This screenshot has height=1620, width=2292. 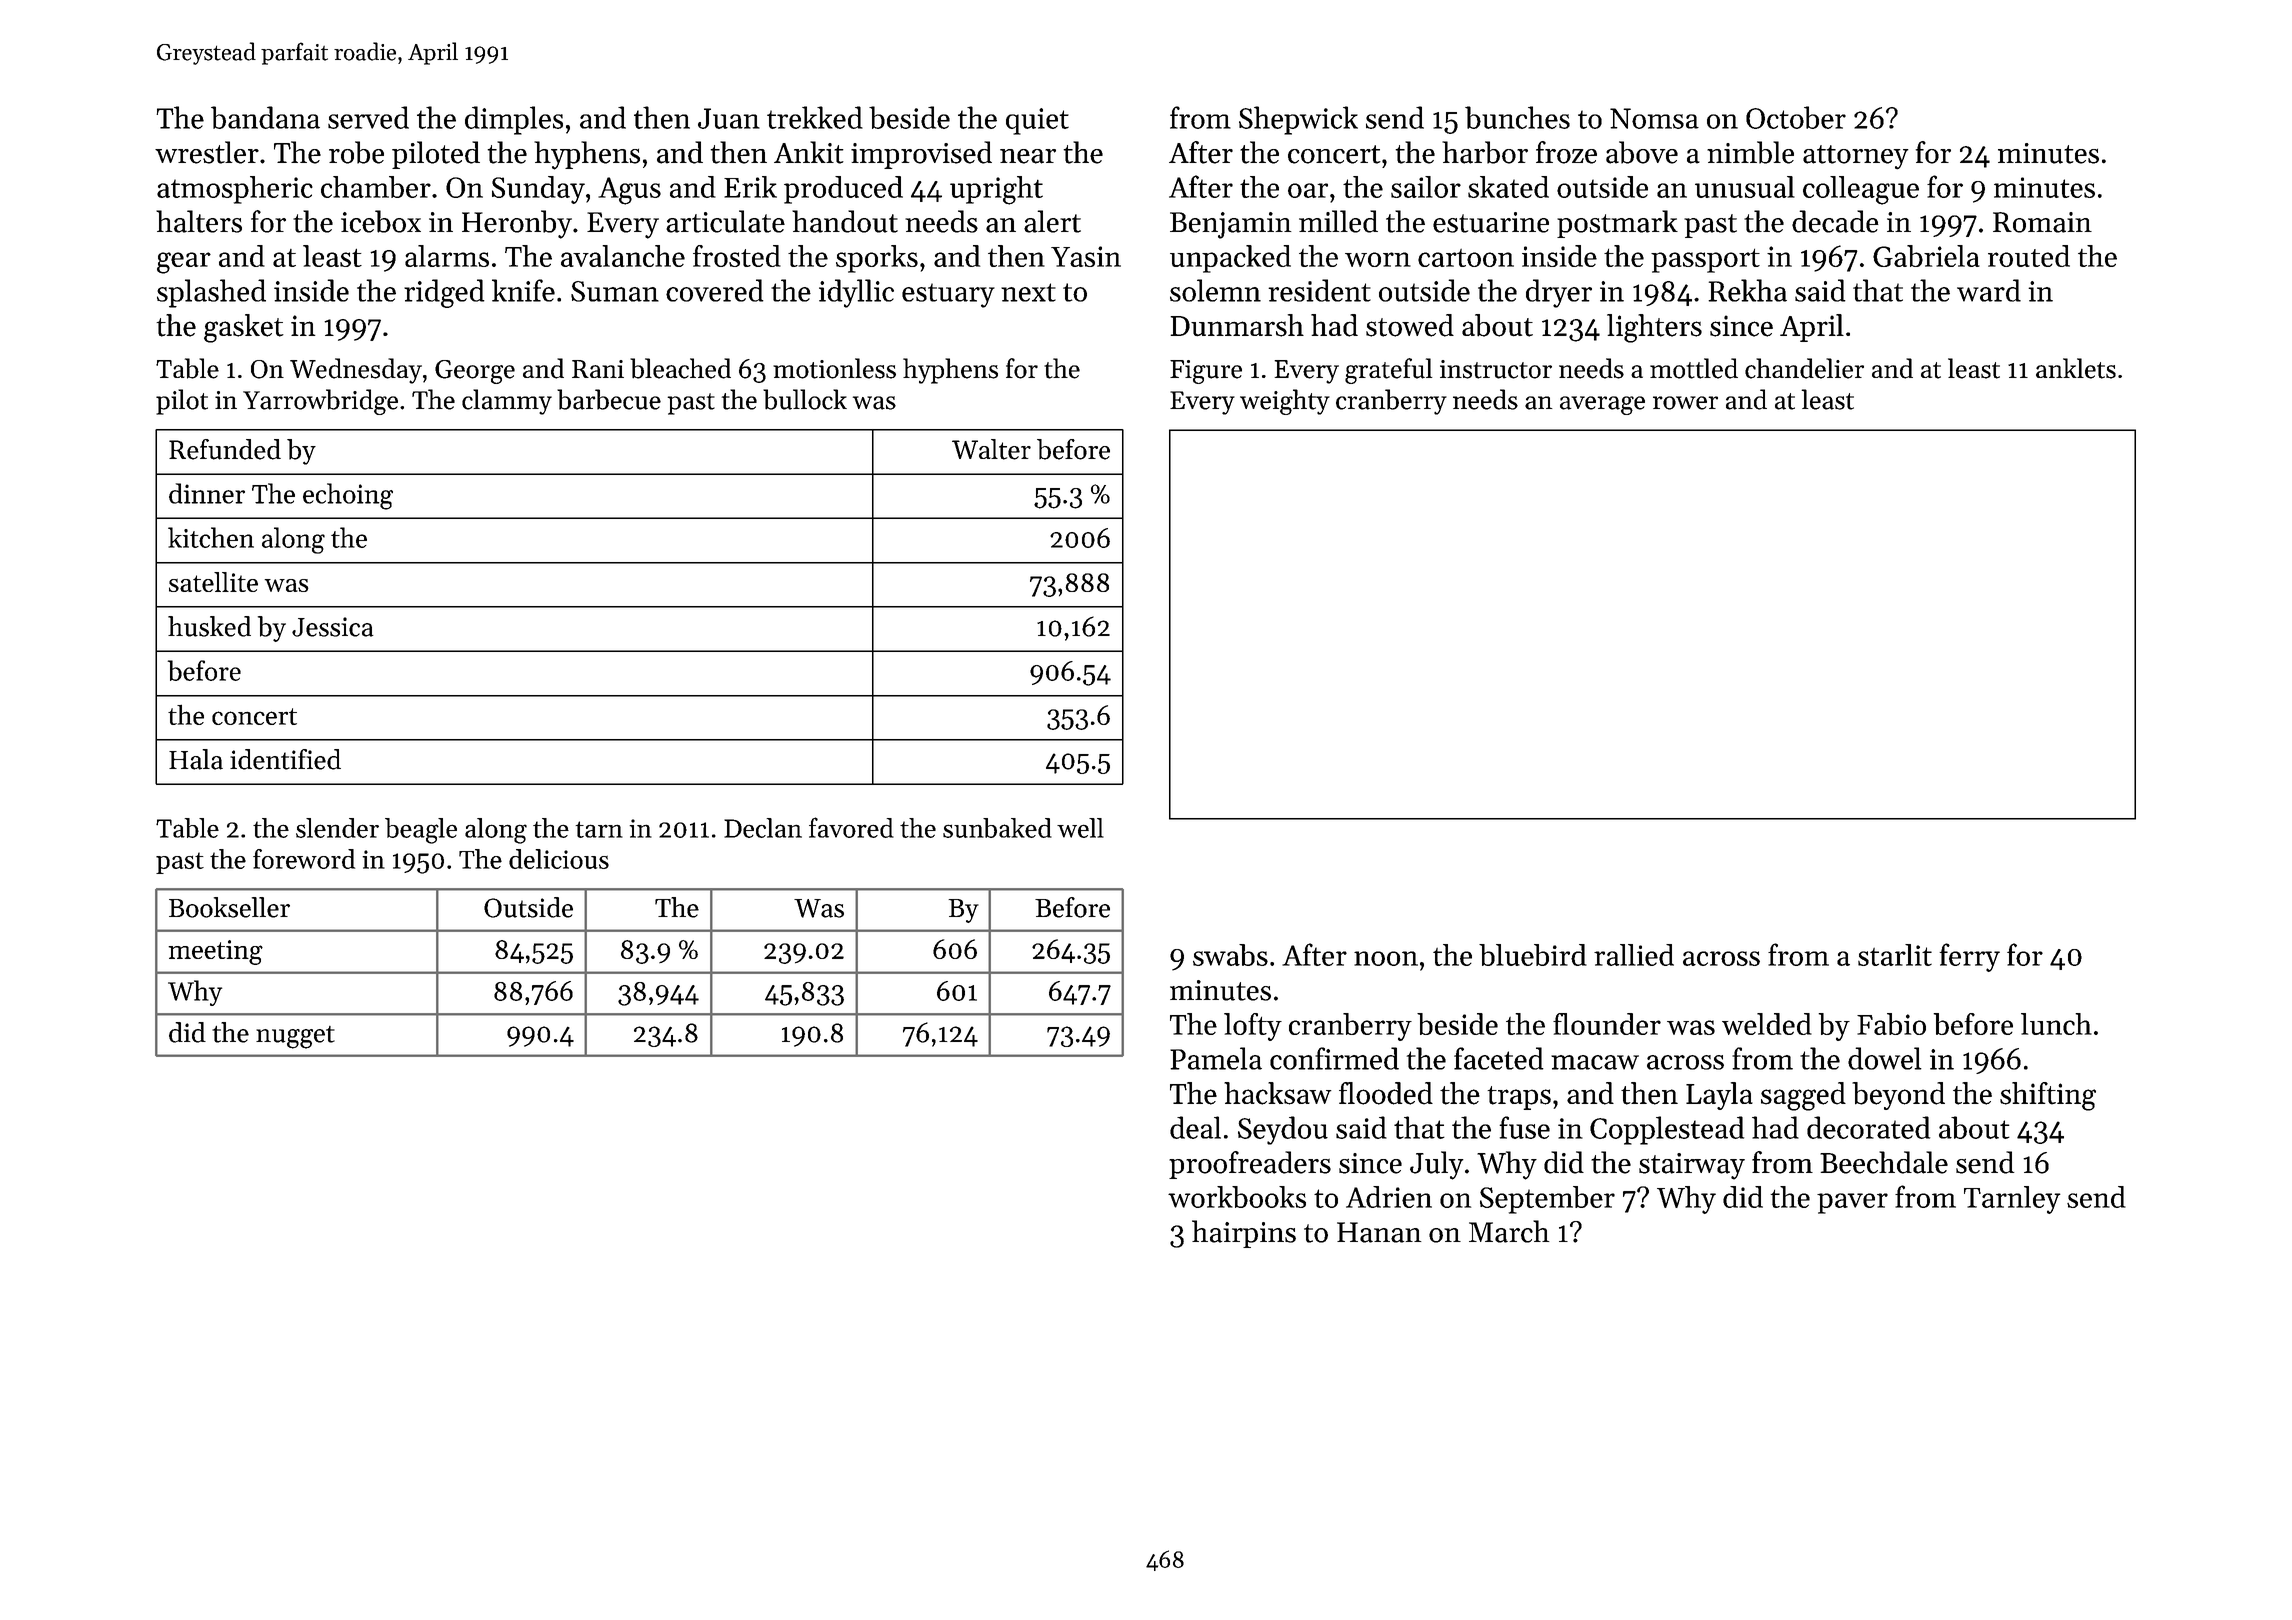 What do you see at coordinates (1685, 403) in the screenshot?
I see `rower` at bounding box center [1685, 403].
